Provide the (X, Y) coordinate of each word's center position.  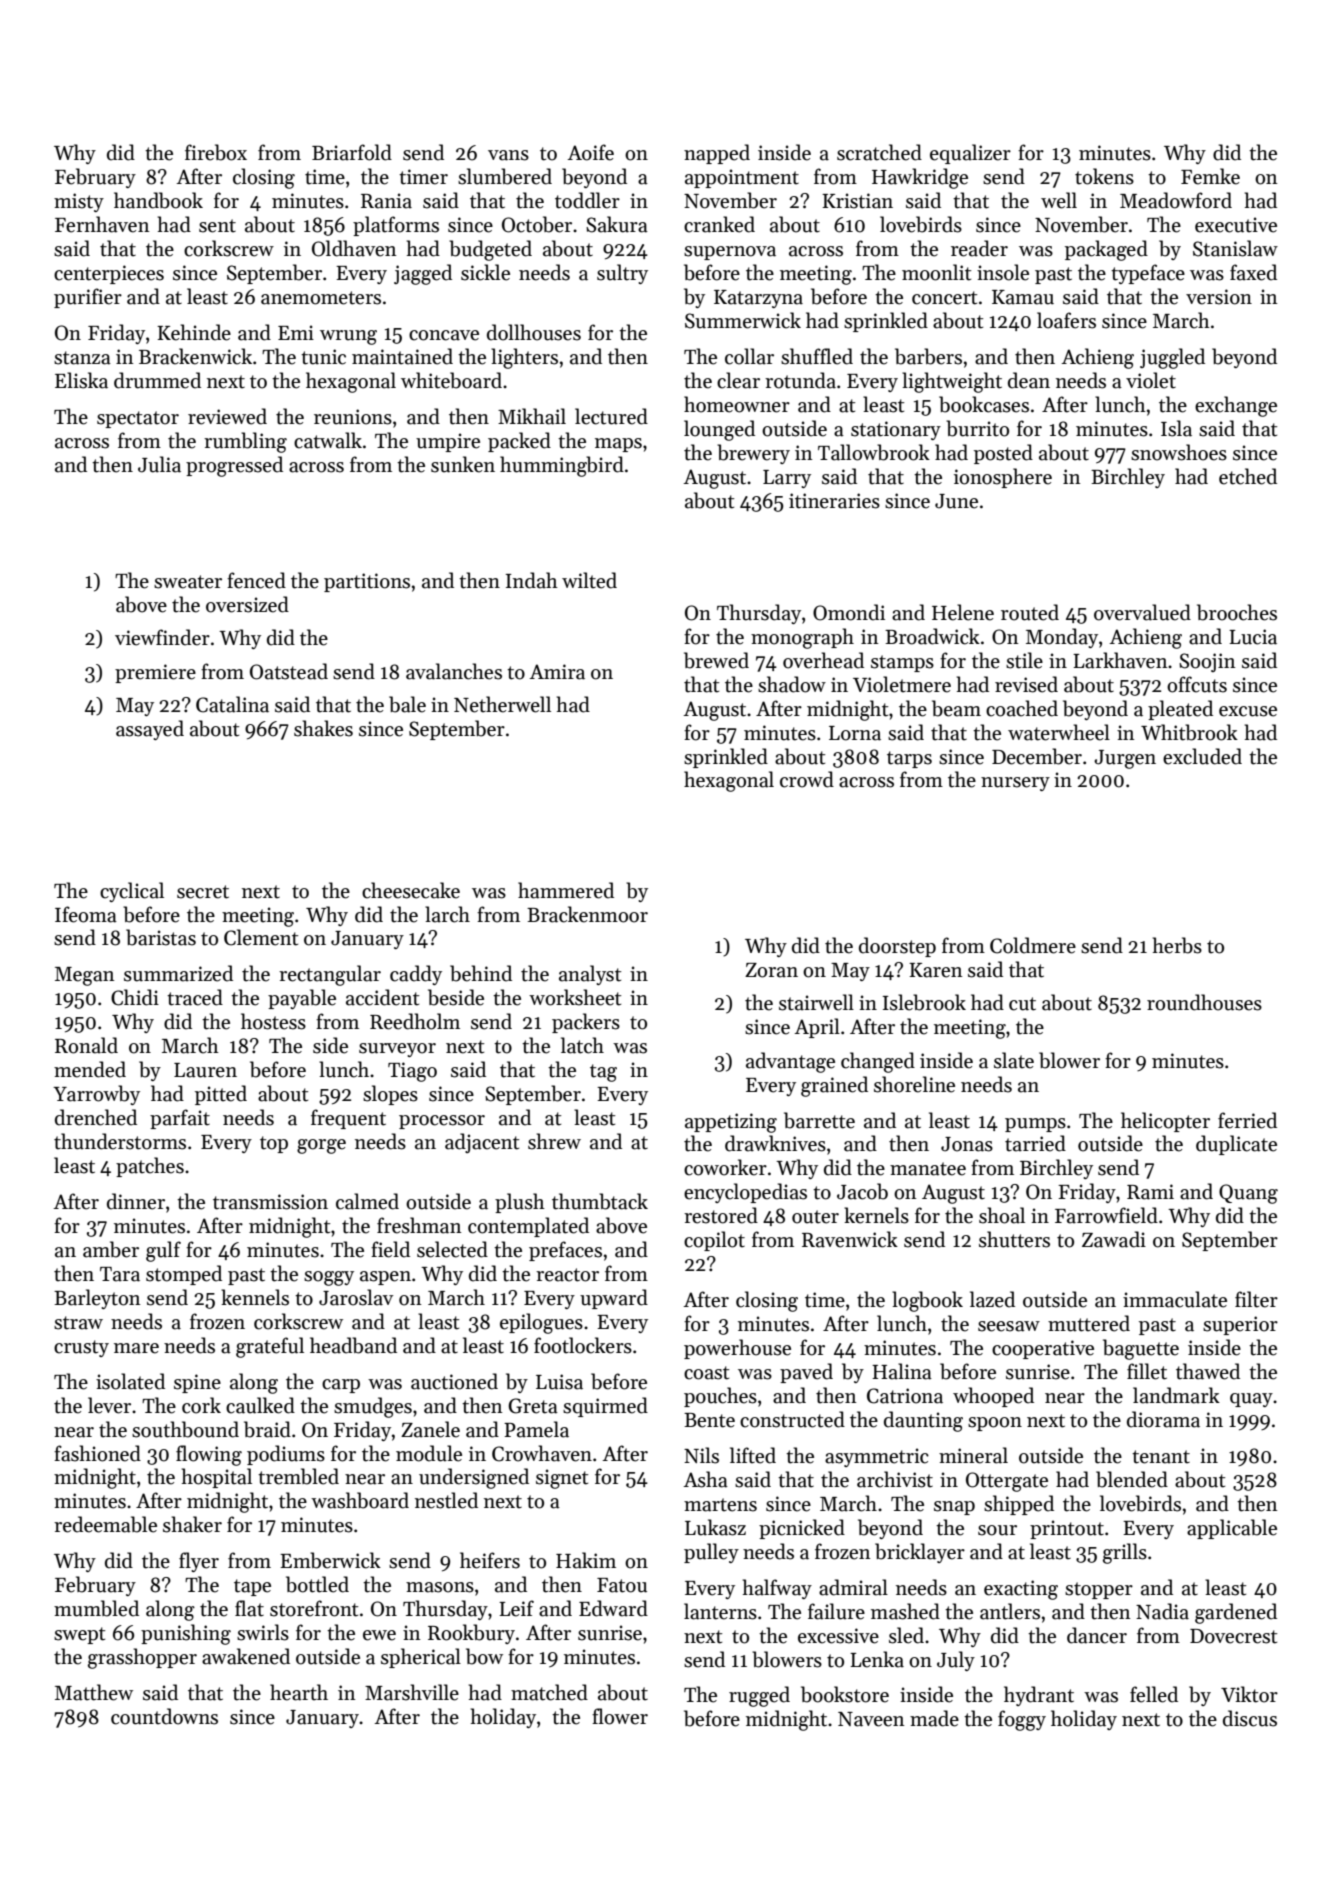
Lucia (1253, 637)
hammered (566, 890)
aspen (385, 1278)
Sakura (617, 224)
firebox (216, 152)
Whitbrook (1189, 732)
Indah (532, 580)
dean (1029, 380)
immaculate (1175, 1299)
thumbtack (600, 1201)
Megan (85, 976)
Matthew (94, 1692)
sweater (188, 582)
